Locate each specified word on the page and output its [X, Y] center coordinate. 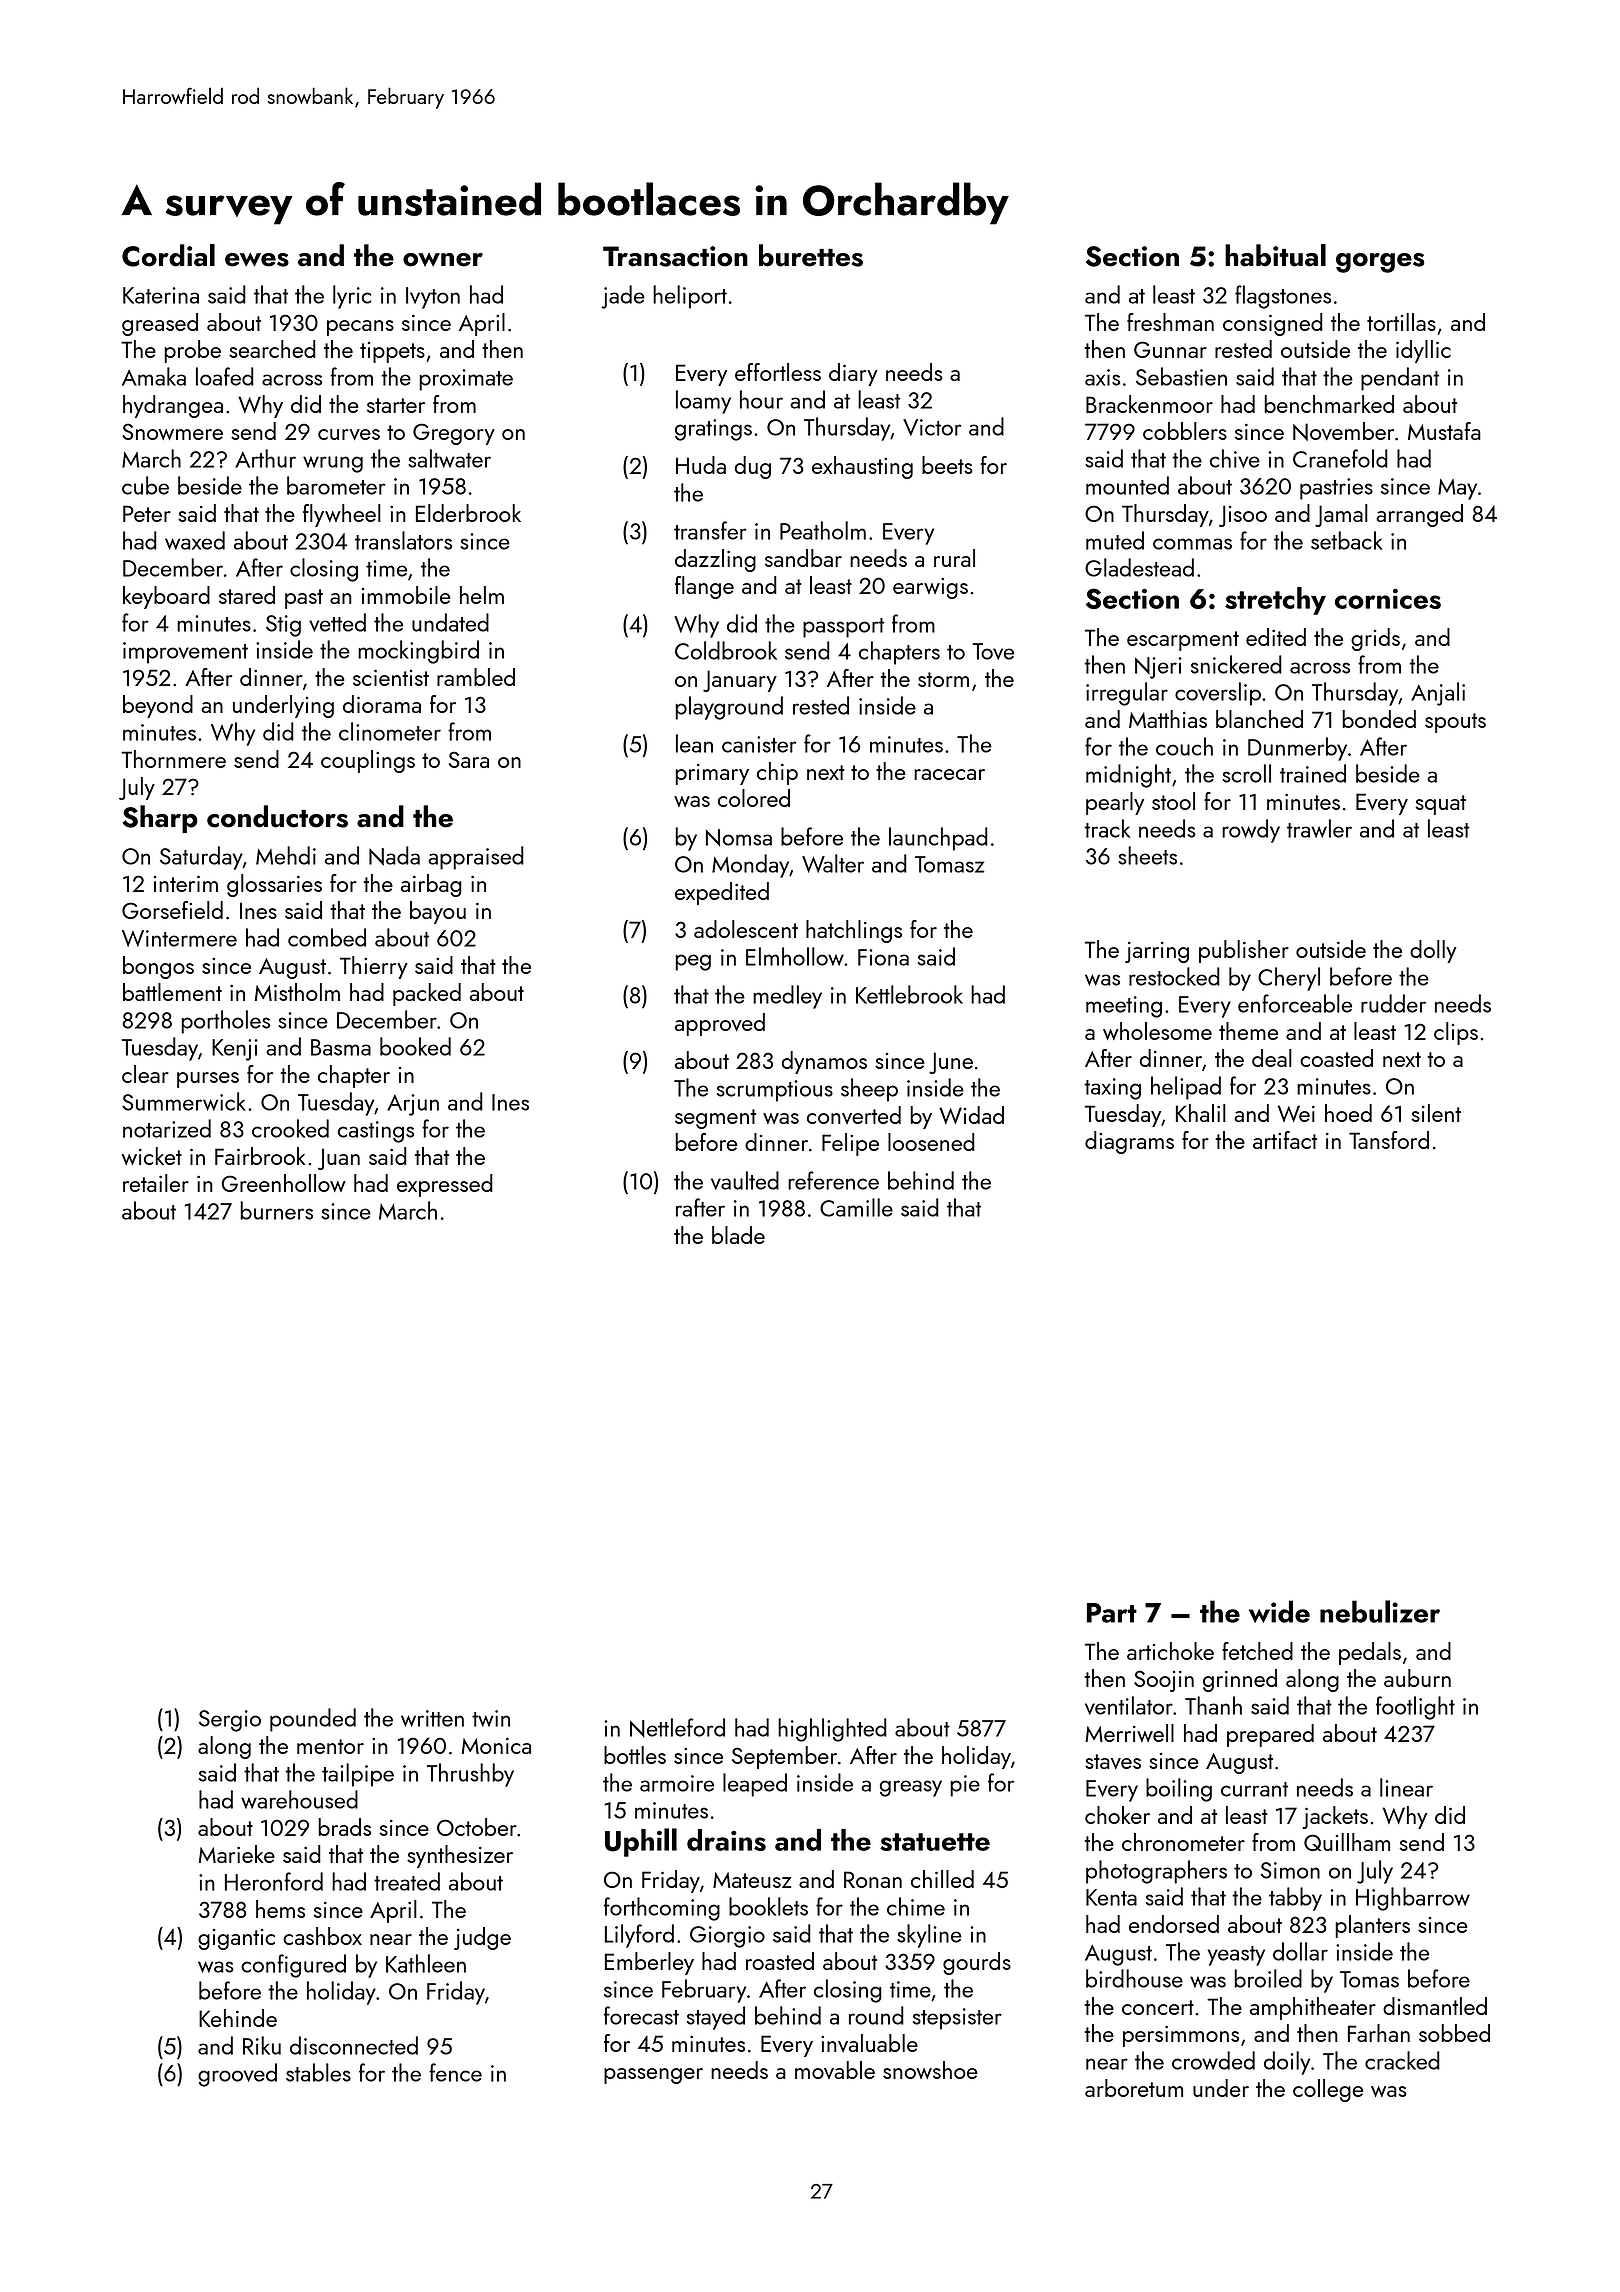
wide [1279, 1611]
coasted [1336, 1058]
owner [443, 260]
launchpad [938, 839]
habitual [1275, 255]
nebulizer [1380, 1611]
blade [738, 1235]
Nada [394, 856]
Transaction [675, 256]
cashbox [322, 1936]
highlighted [832, 1730]
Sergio [230, 1721]
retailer [156, 1183]
